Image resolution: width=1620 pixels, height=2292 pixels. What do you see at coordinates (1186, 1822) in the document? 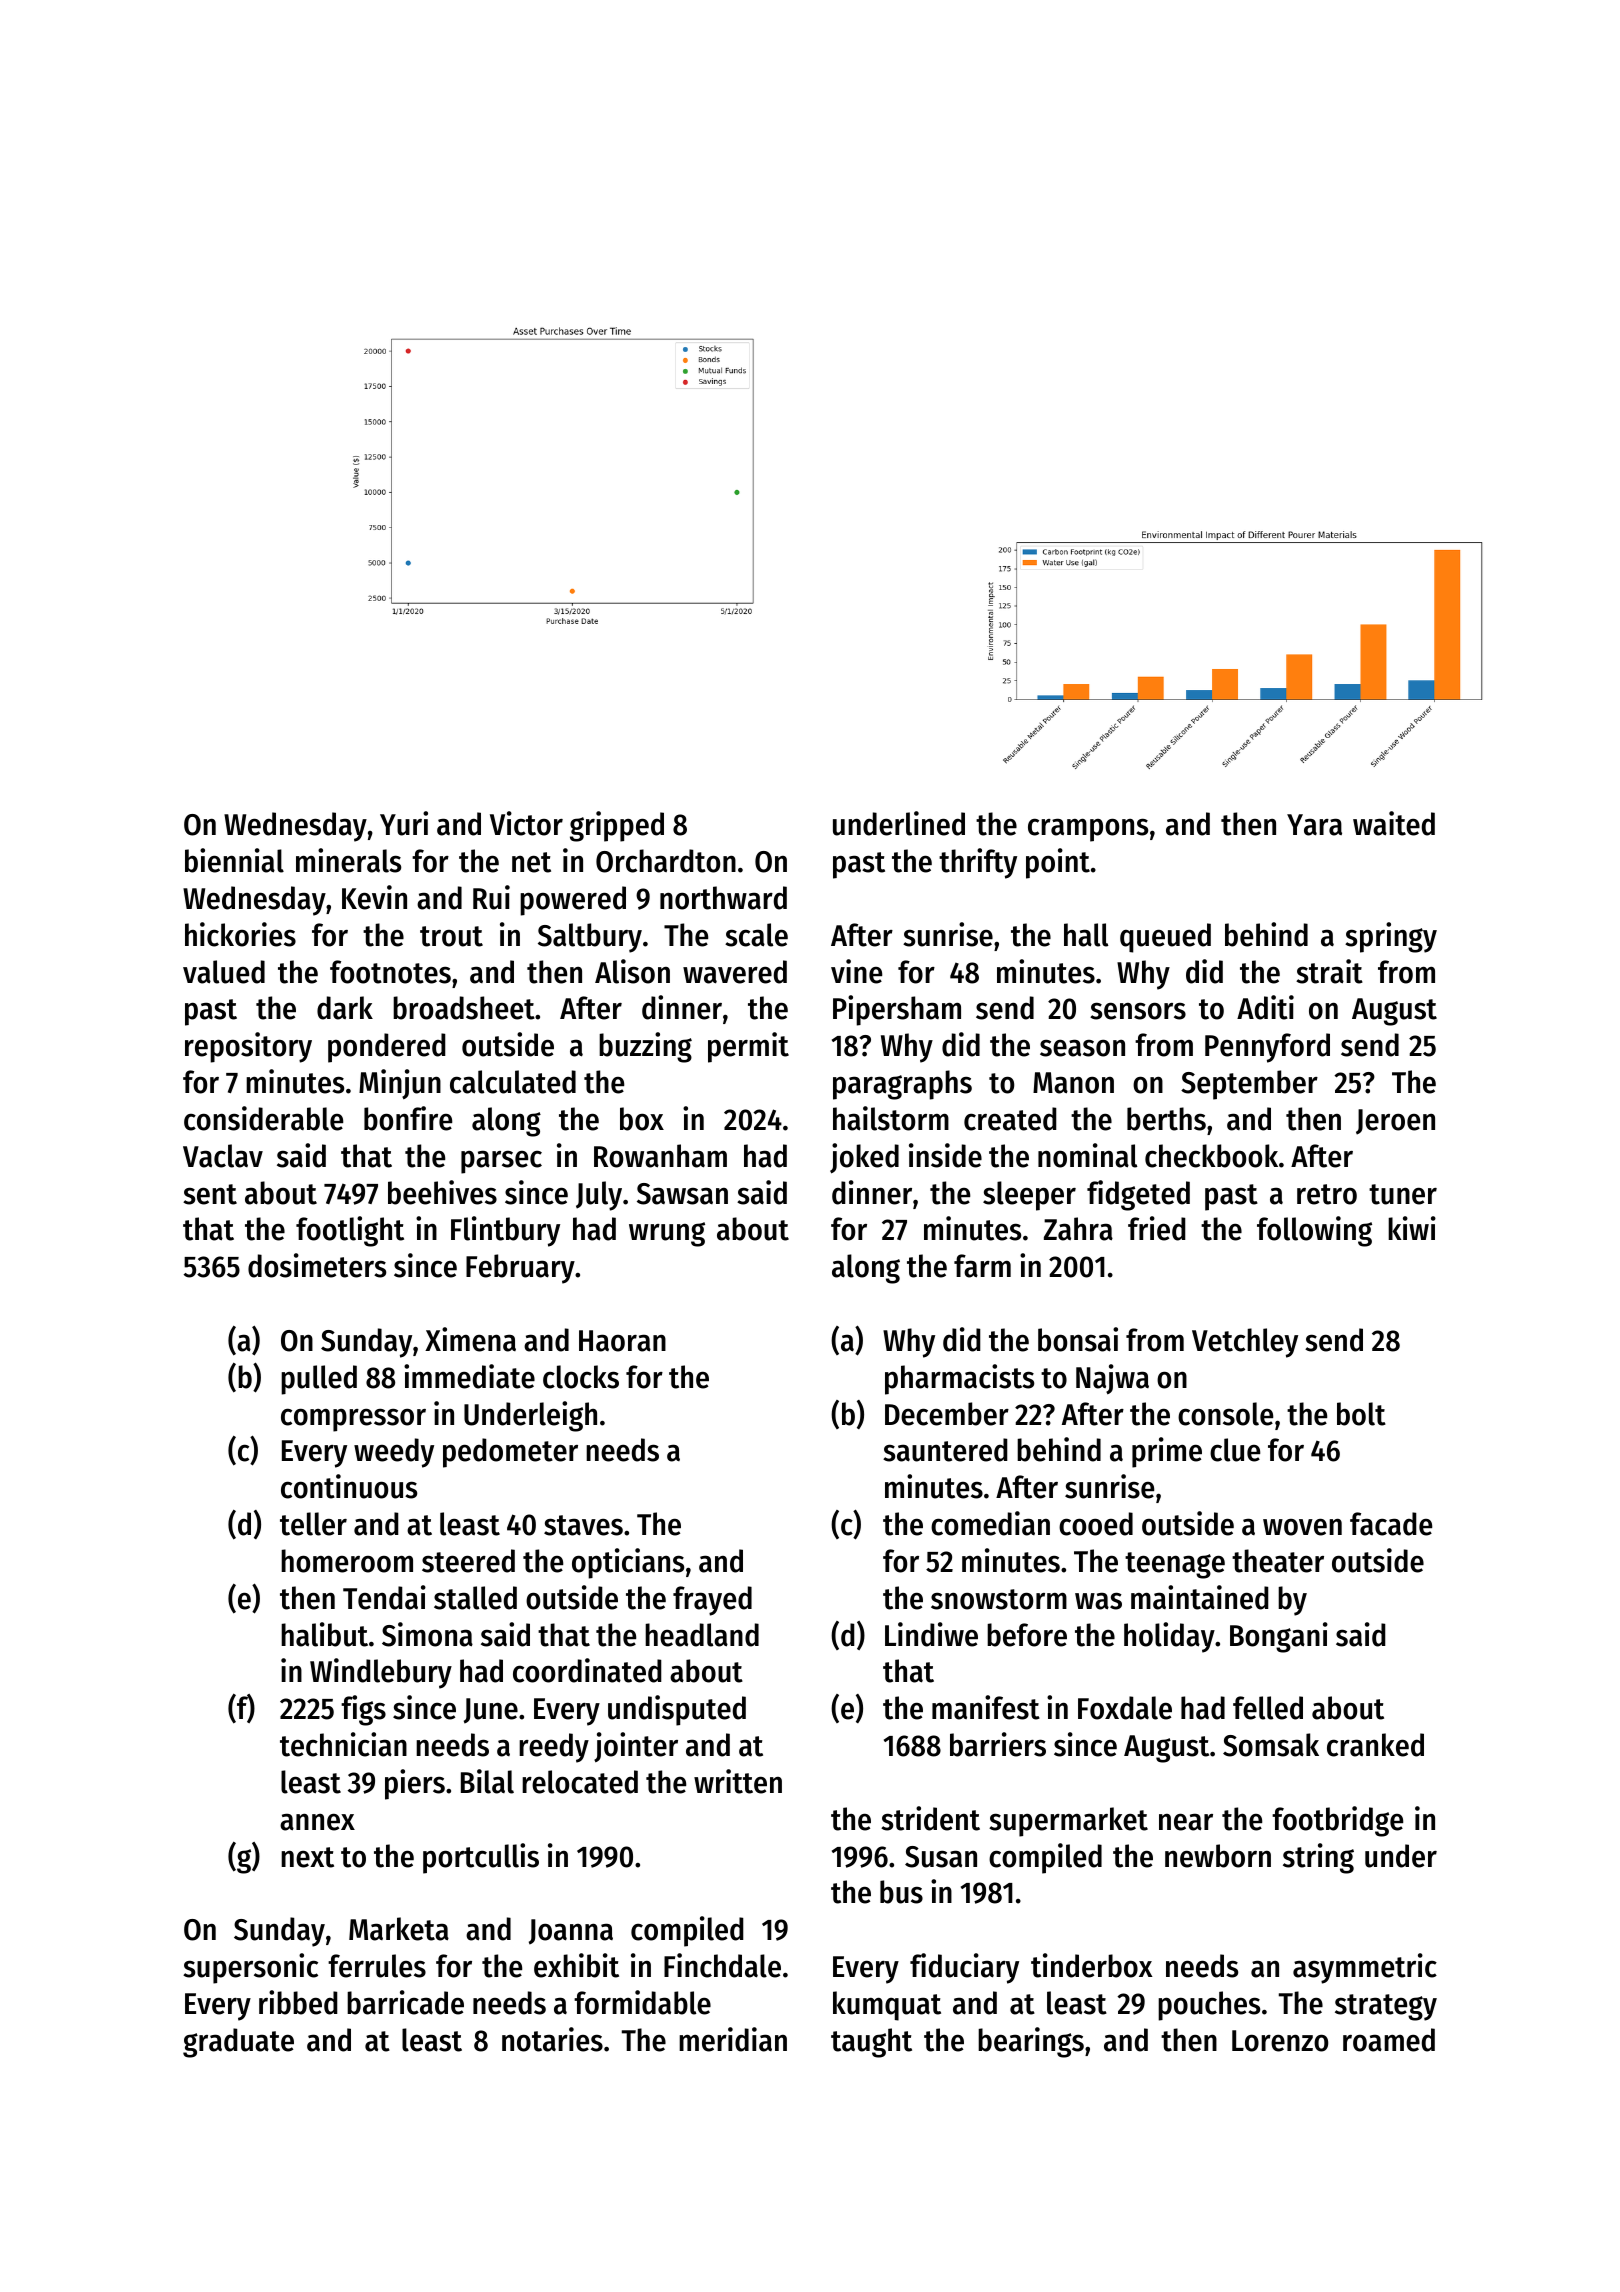
I see `near` at bounding box center [1186, 1822].
